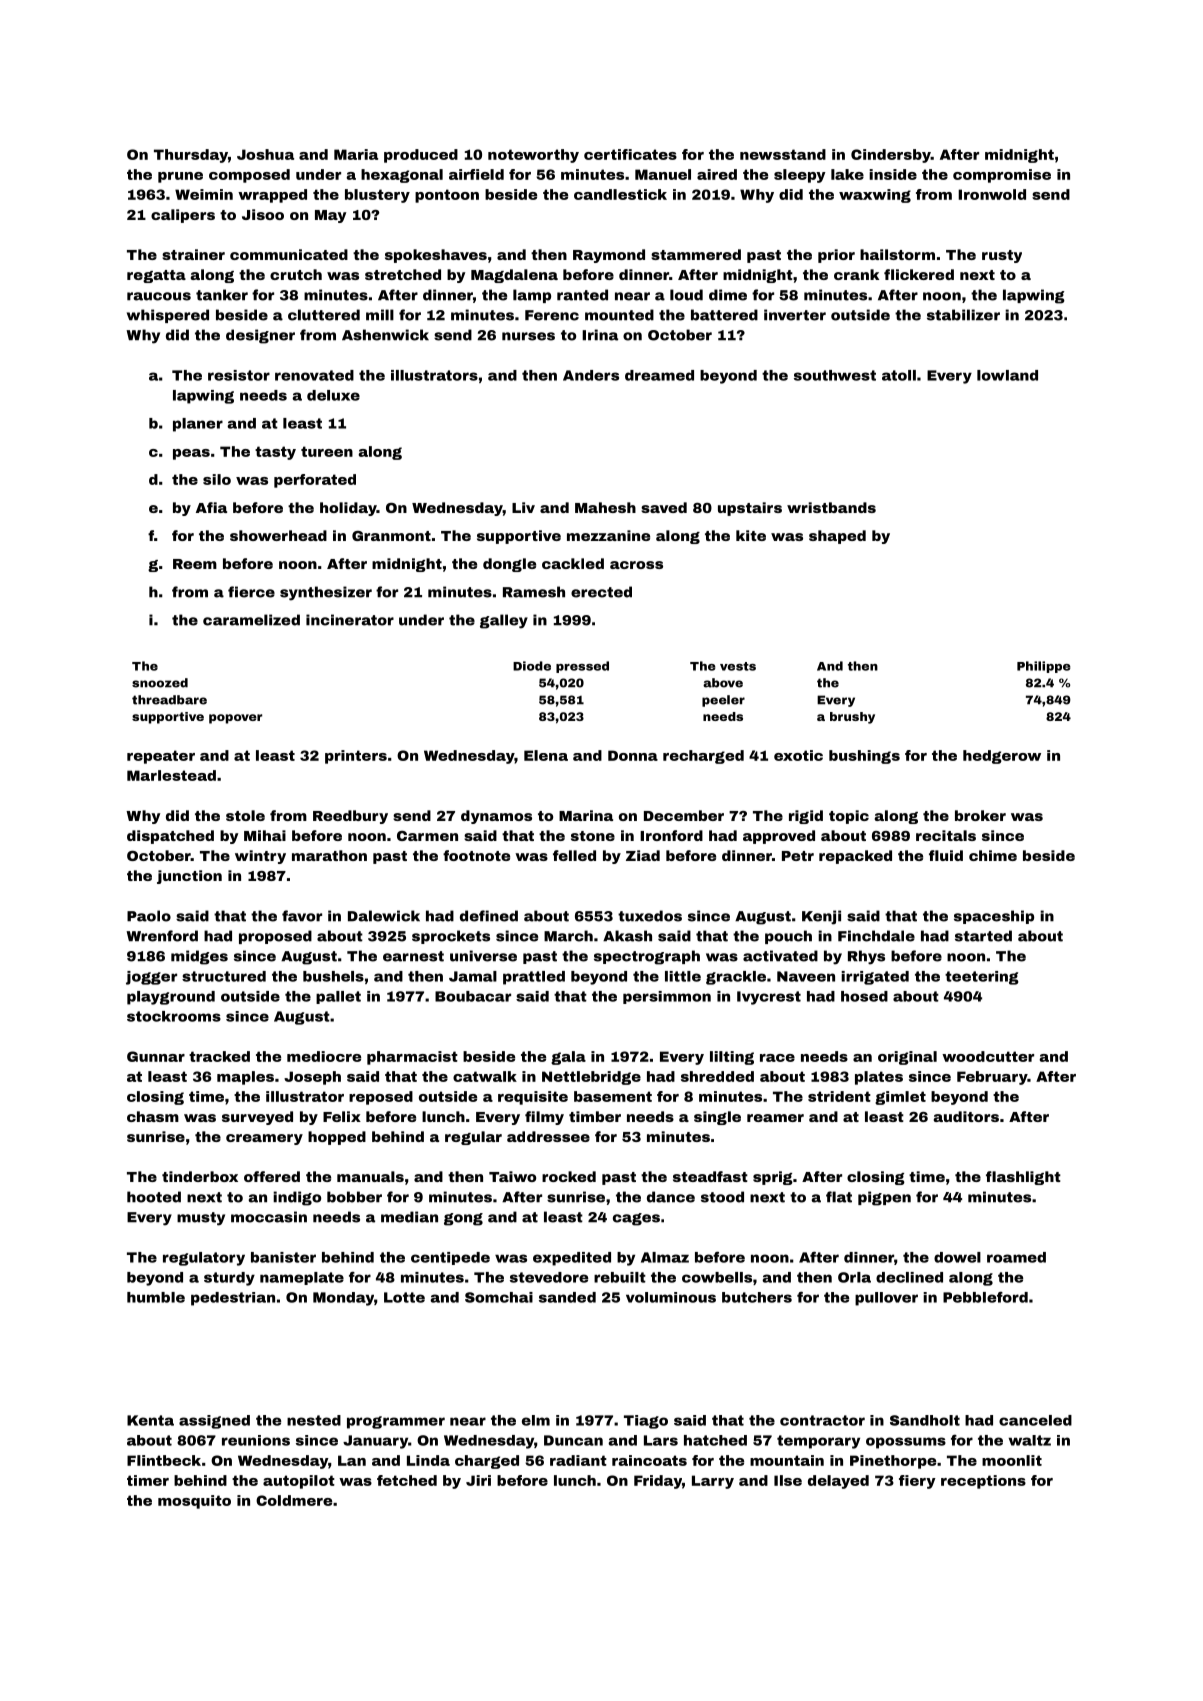 This page has width=1203, height=1701. I want to click on Coldmere, so click(294, 1500).
